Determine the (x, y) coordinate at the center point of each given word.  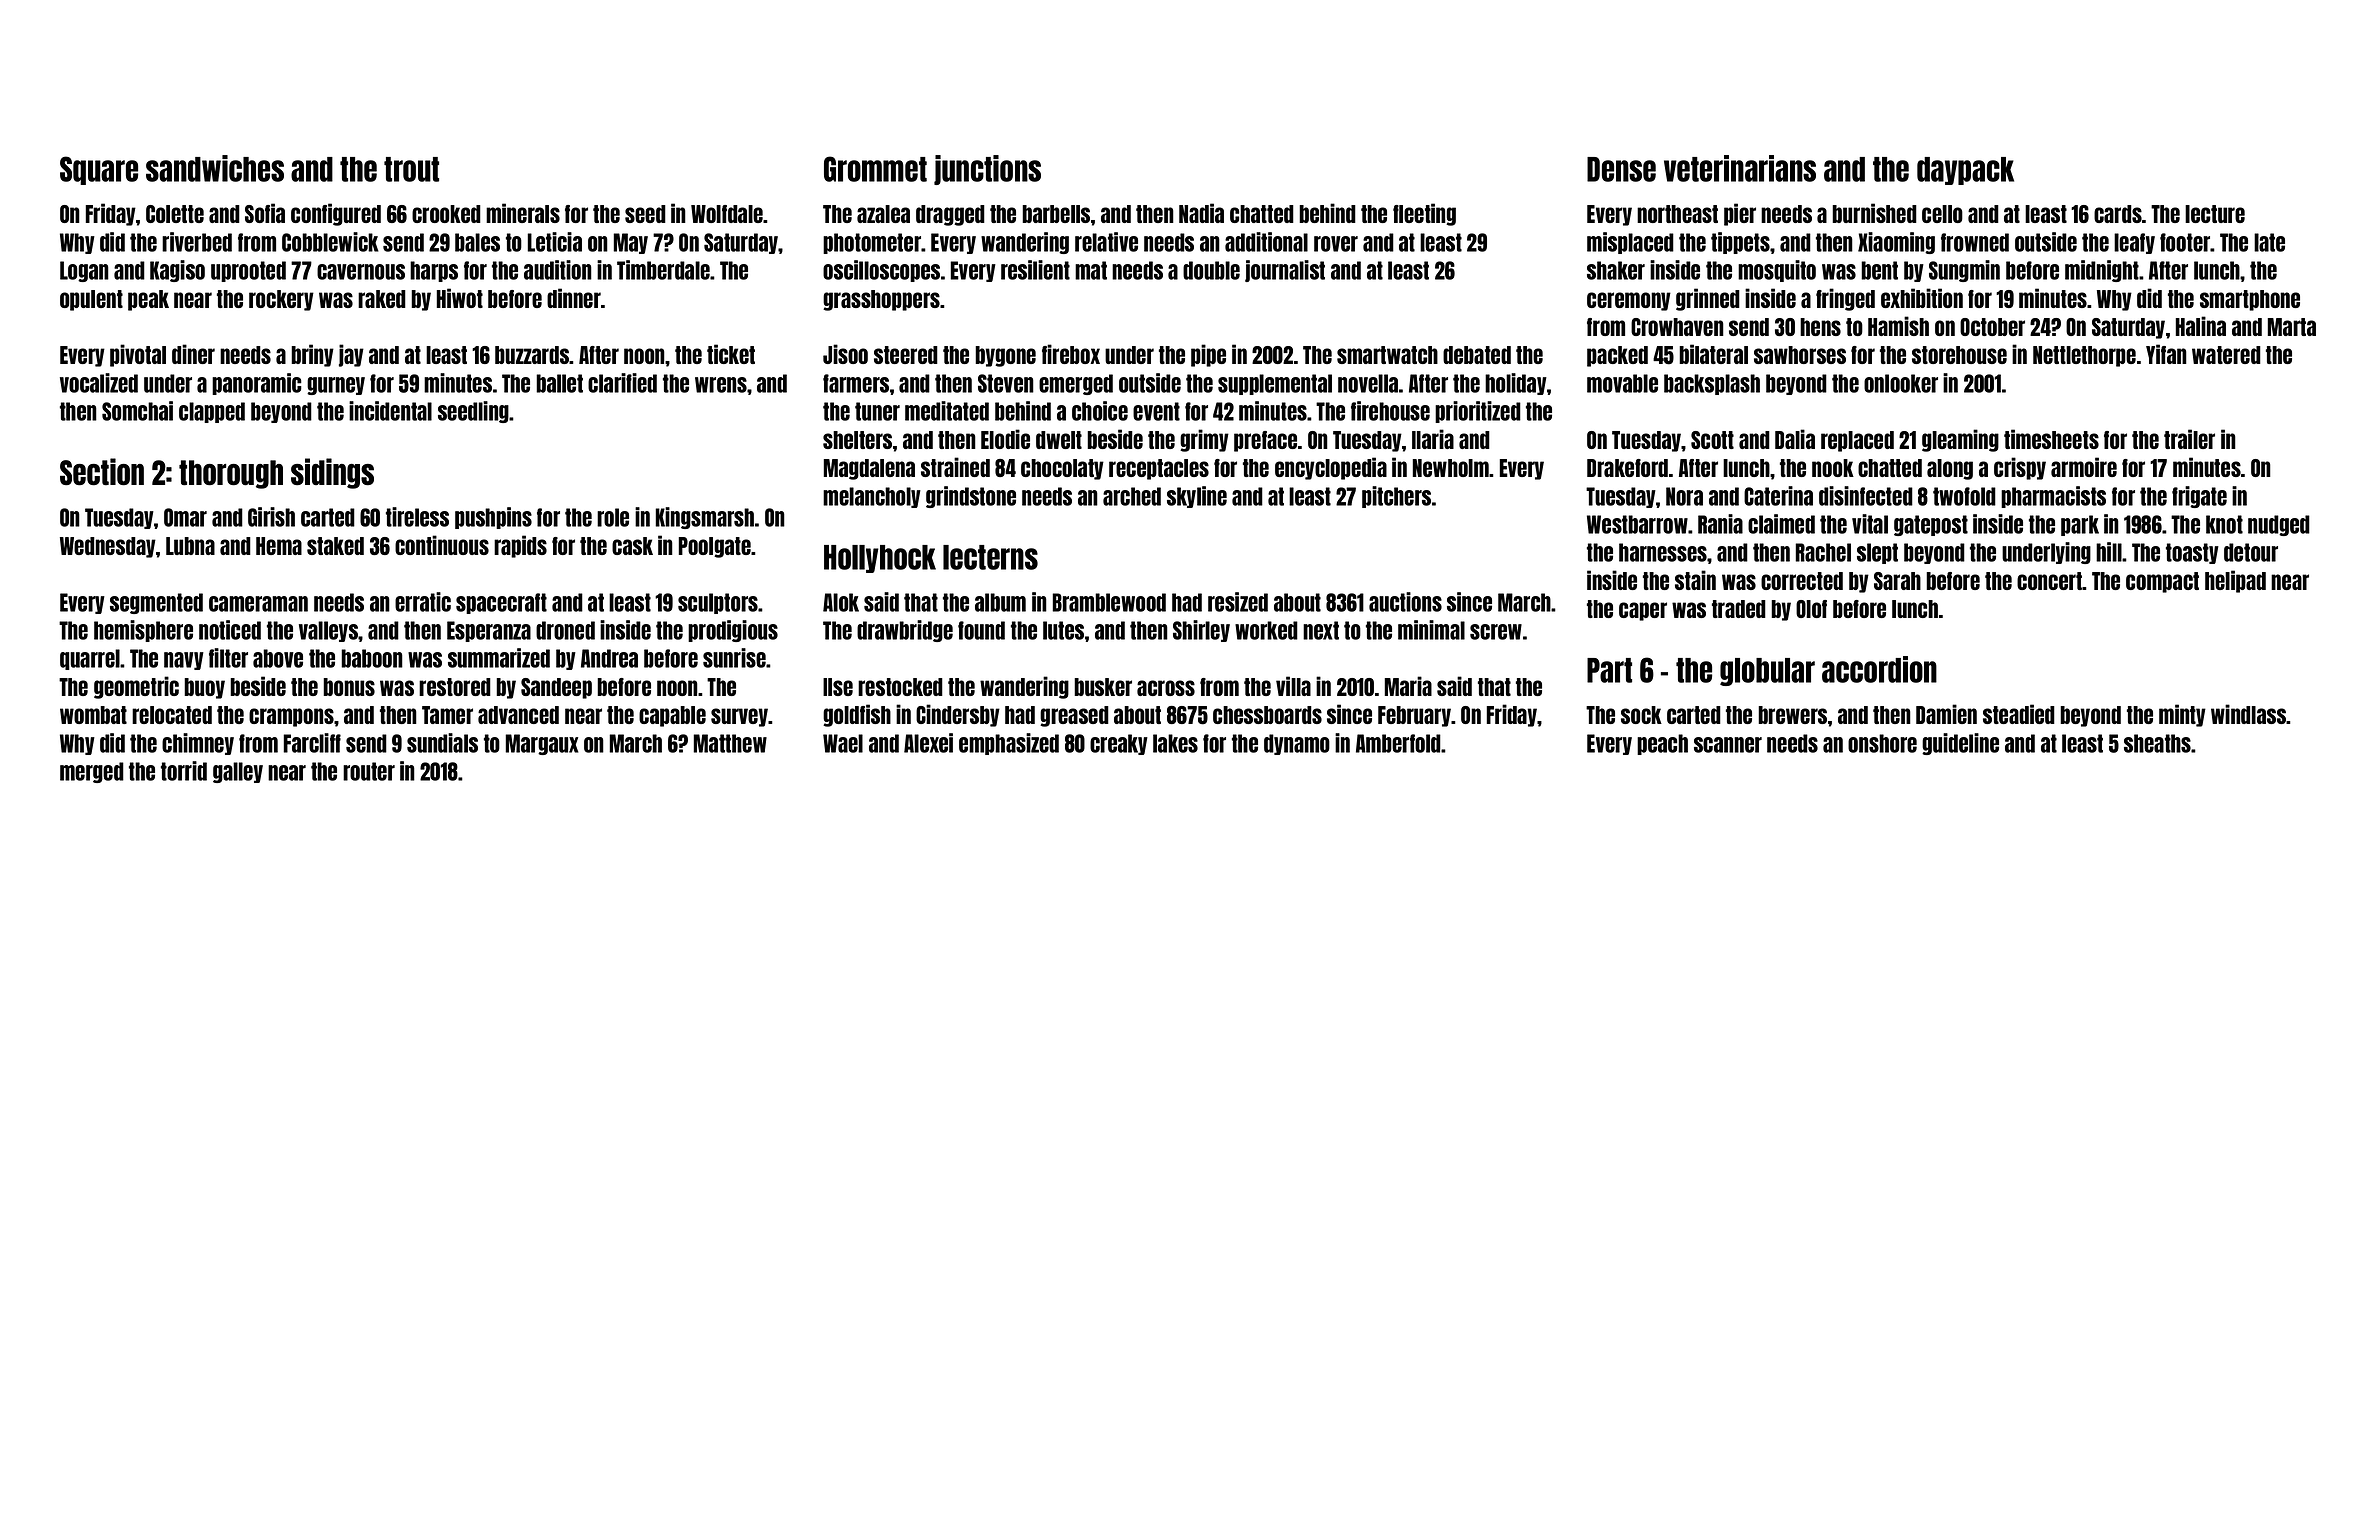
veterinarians (1740, 168)
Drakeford (1627, 468)
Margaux (541, 744)
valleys (329, 631)
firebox (1071, 354)
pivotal (138, 355)
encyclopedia (1331, 468)
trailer (2189, 439)
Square (99, 170)
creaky (1119, 744)
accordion (1879, 669)
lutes (1063, 630)
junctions (987, 170)
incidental (390, 411)
